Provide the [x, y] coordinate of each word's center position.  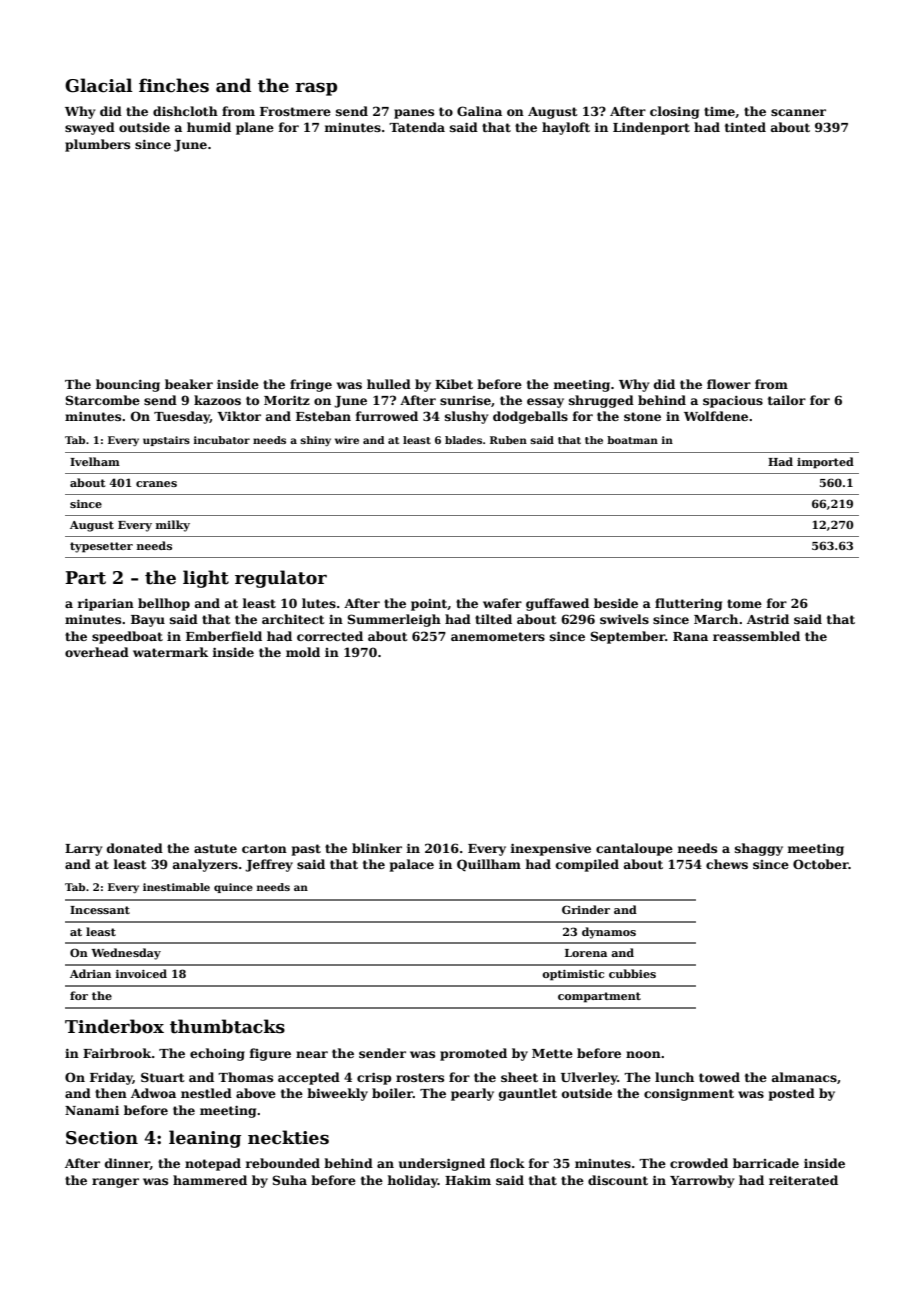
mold [303, 652]
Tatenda [417, 127]
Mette [552, 1053]
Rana [690, 636]
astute [215, 848]
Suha [289, 1180]
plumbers [97, 145]
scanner [798, 112]
